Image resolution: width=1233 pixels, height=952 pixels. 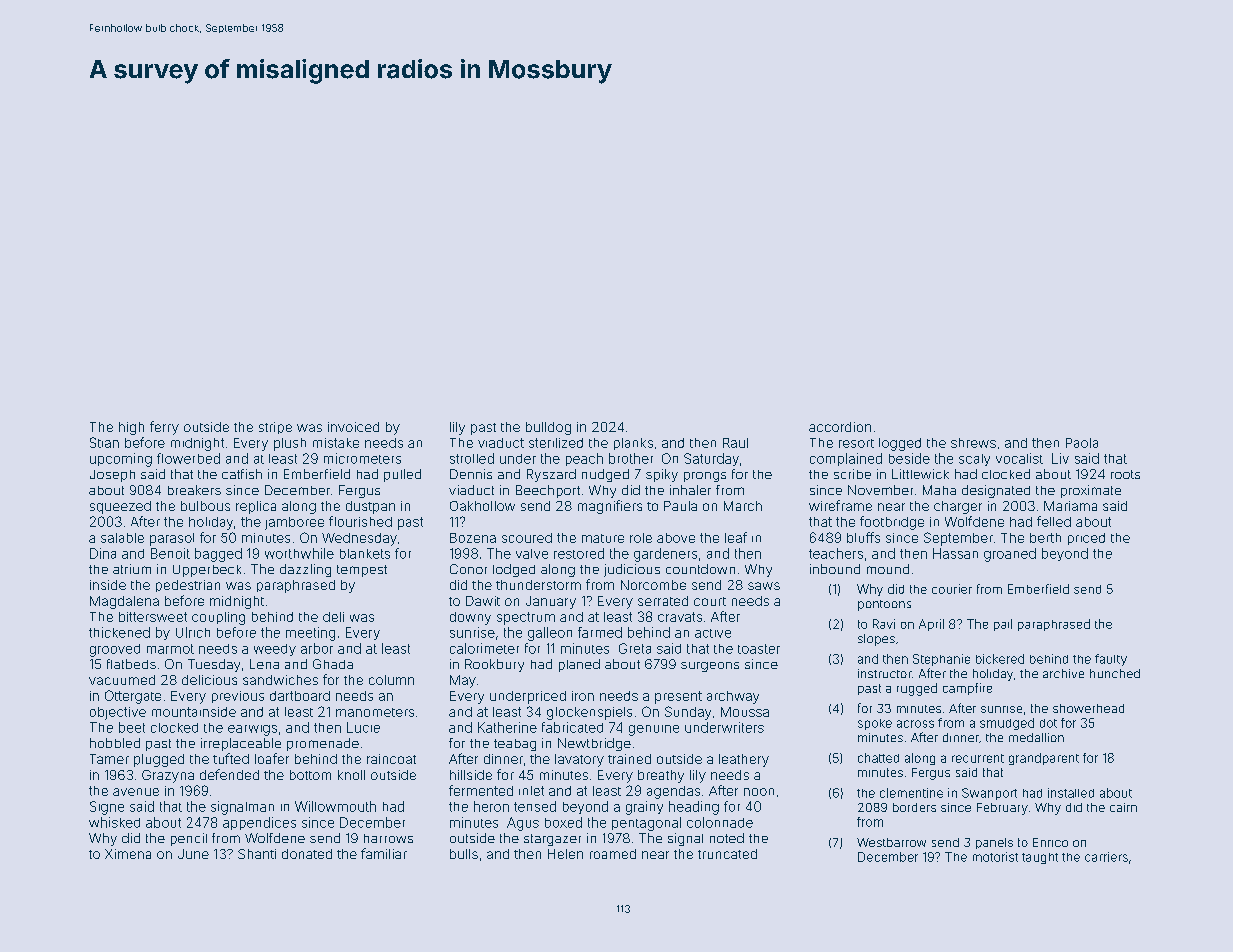 What do you see at coordinates (402, 475) in the page?
I see `pulled` at bounding box center [402, 475].
